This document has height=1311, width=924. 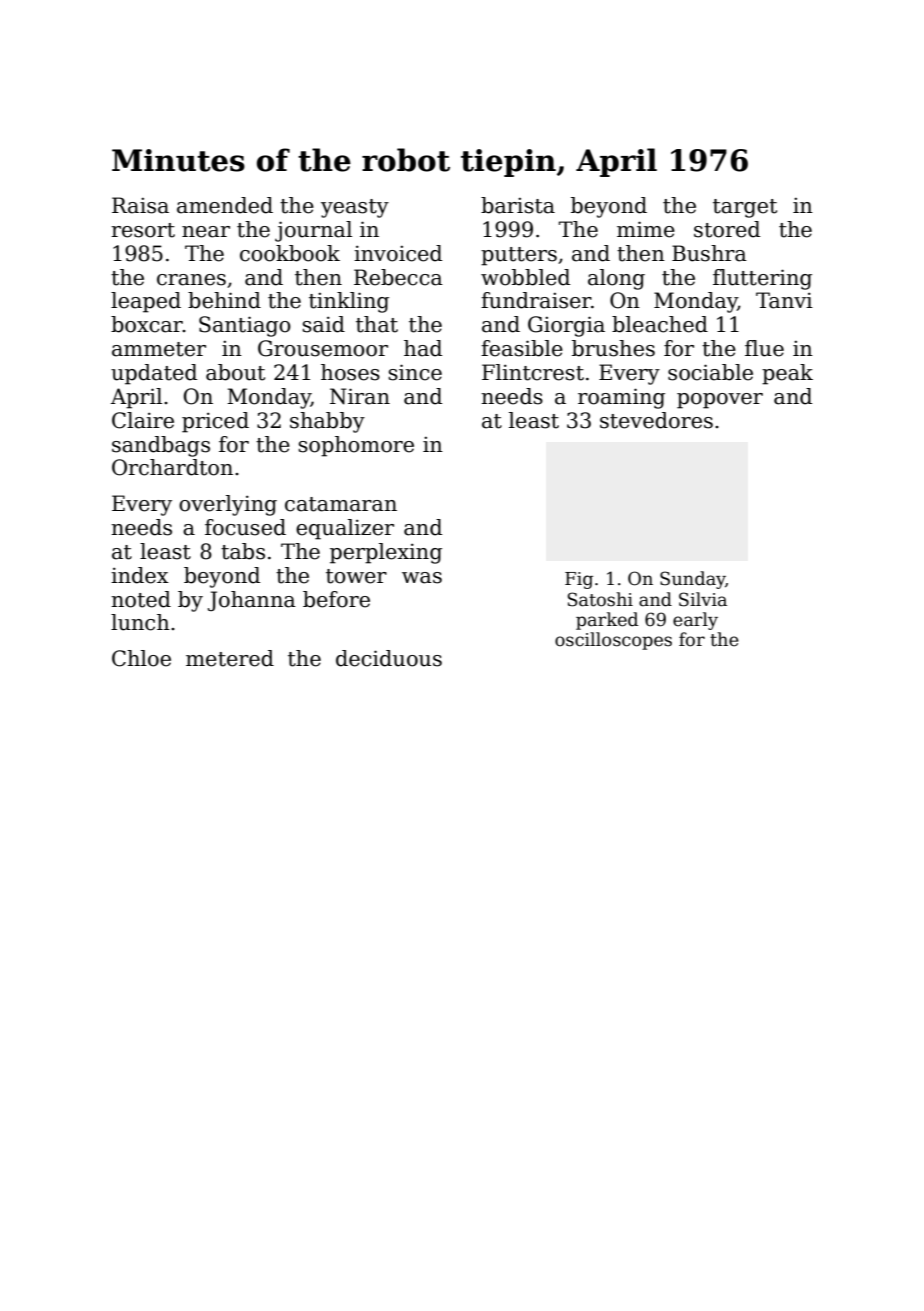 What do you see at coordinates (720, 401) in the document?
I see `popover` at bounding box center [720, 401].
